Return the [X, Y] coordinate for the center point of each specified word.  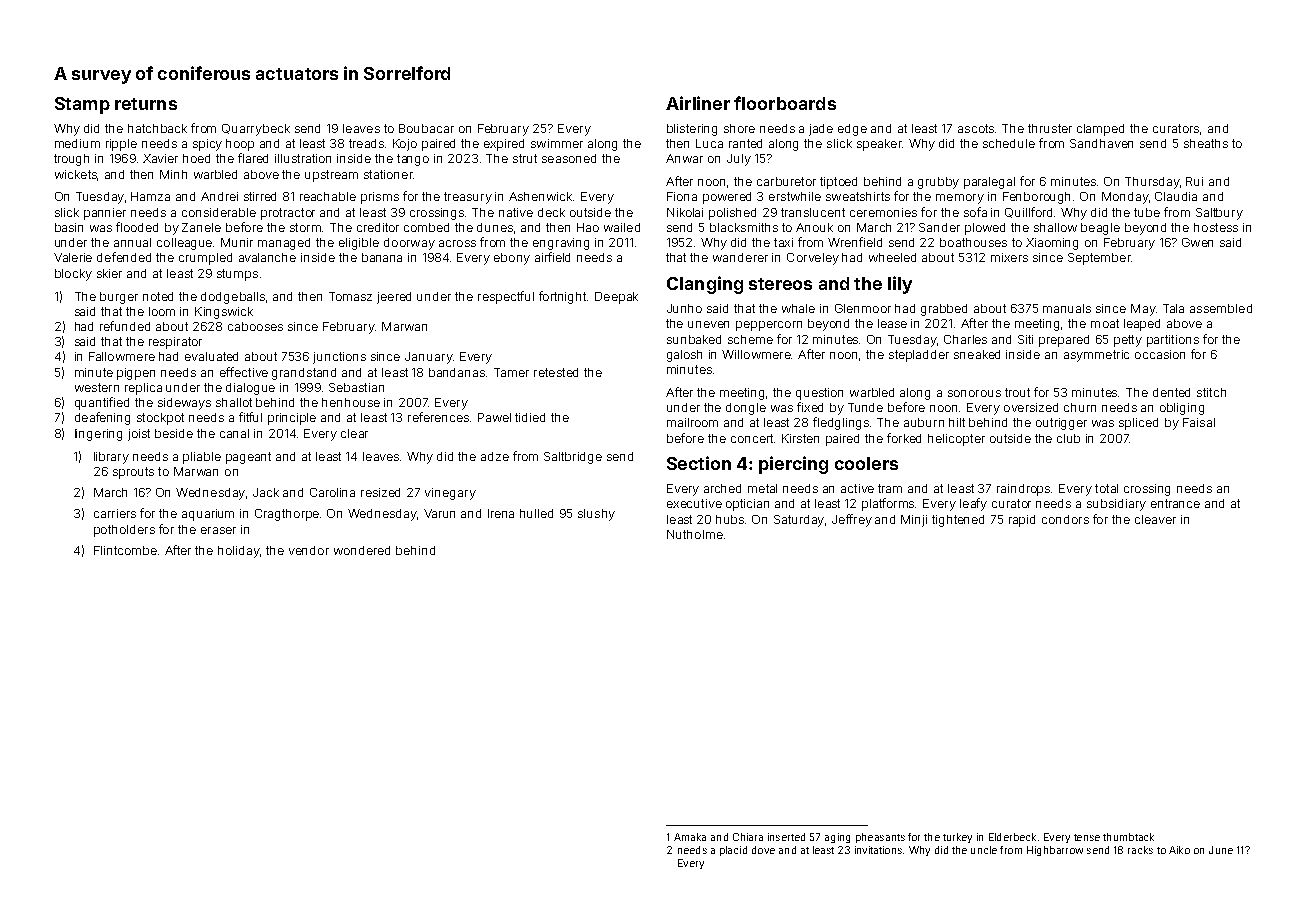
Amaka [690, 837]
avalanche [267, 257]
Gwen [1197, 242]
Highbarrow [1055, 851]
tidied [530, 417]
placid [733, 851]
